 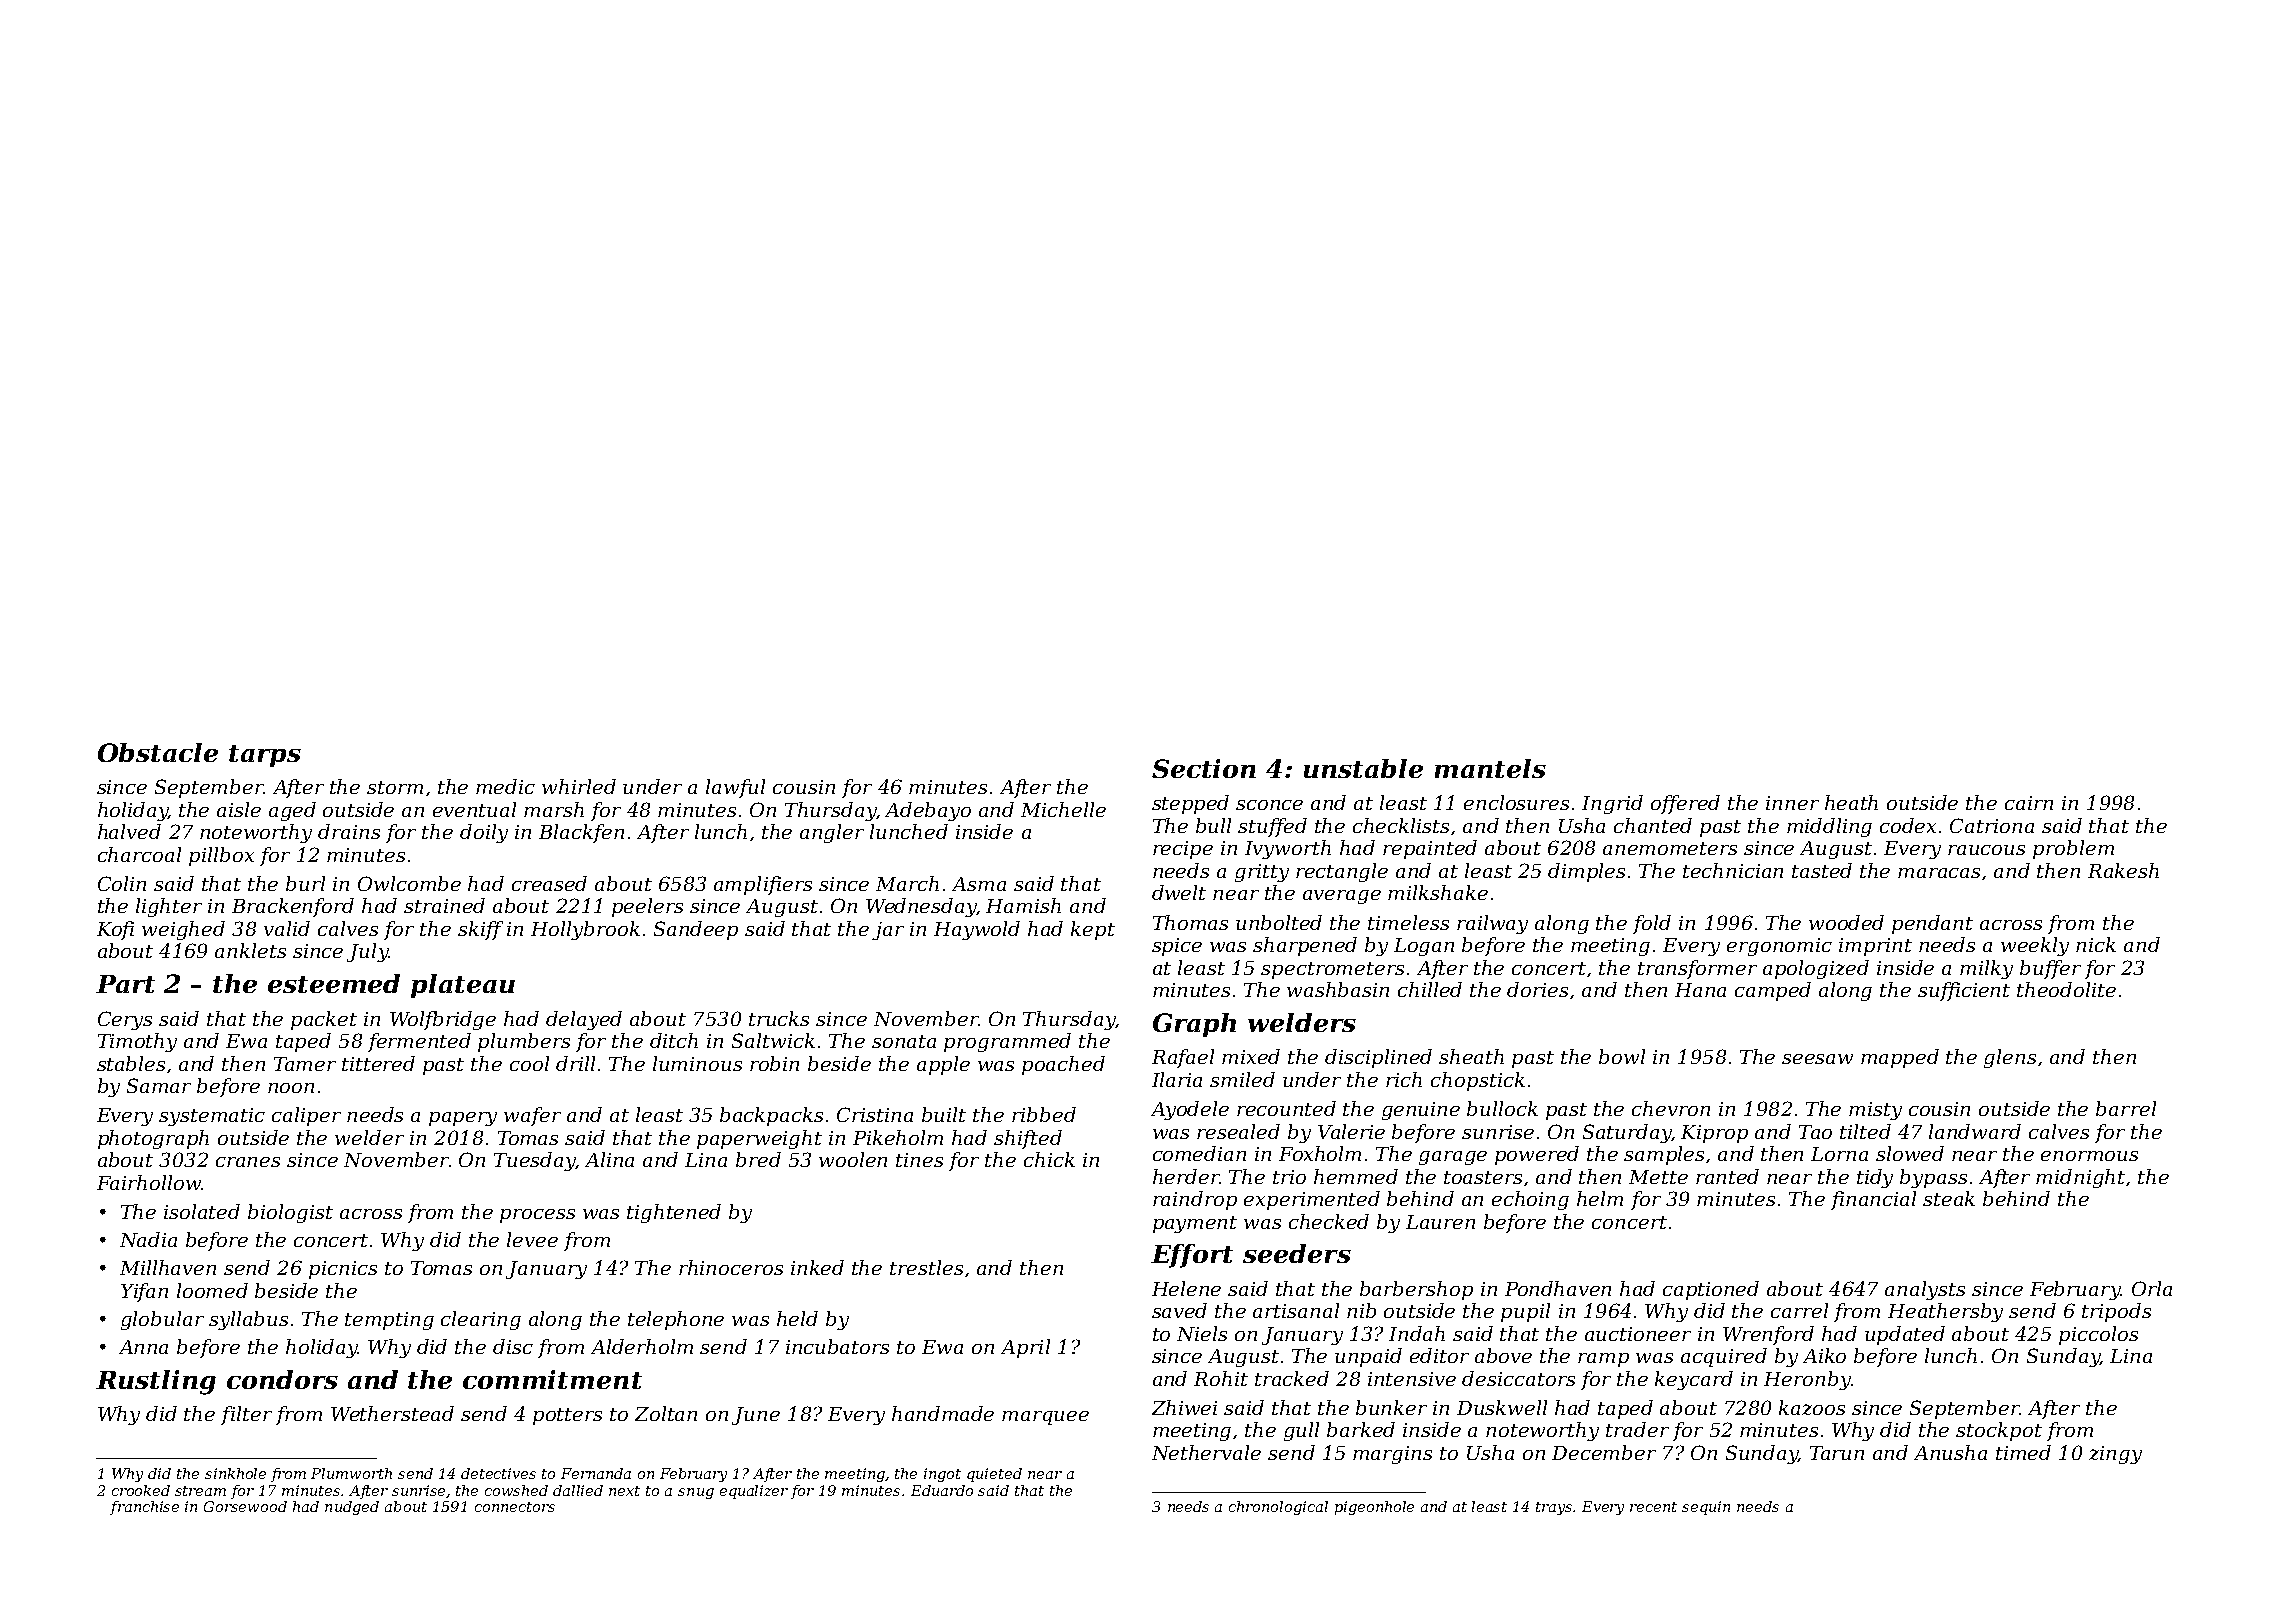 What do you see at coordinates (1028, 1139) in the screenshot?
I see `shifted` at bounding box center [1028, 1139].
